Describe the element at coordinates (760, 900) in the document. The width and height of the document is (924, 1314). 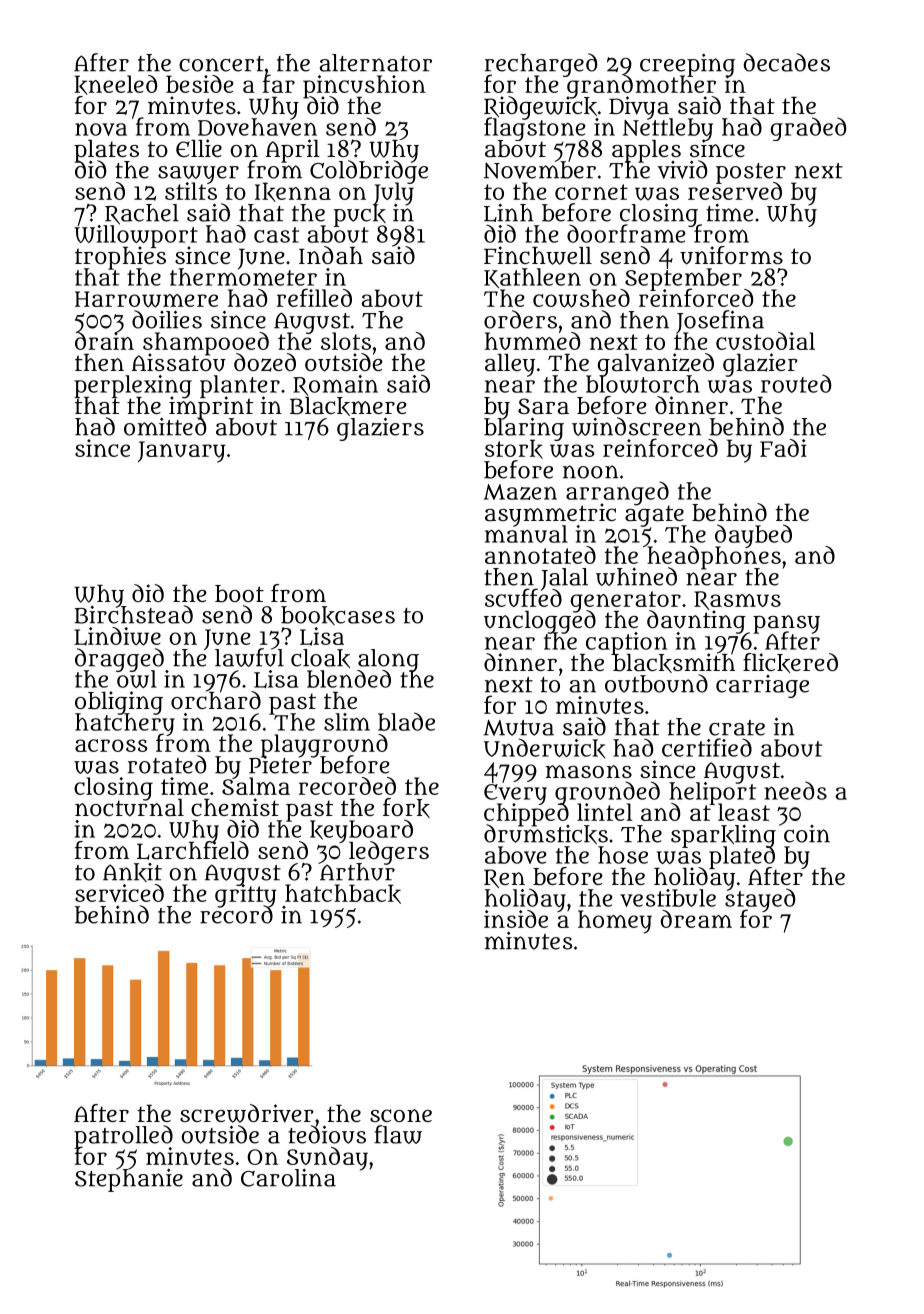
I see `stayed` at that location.
